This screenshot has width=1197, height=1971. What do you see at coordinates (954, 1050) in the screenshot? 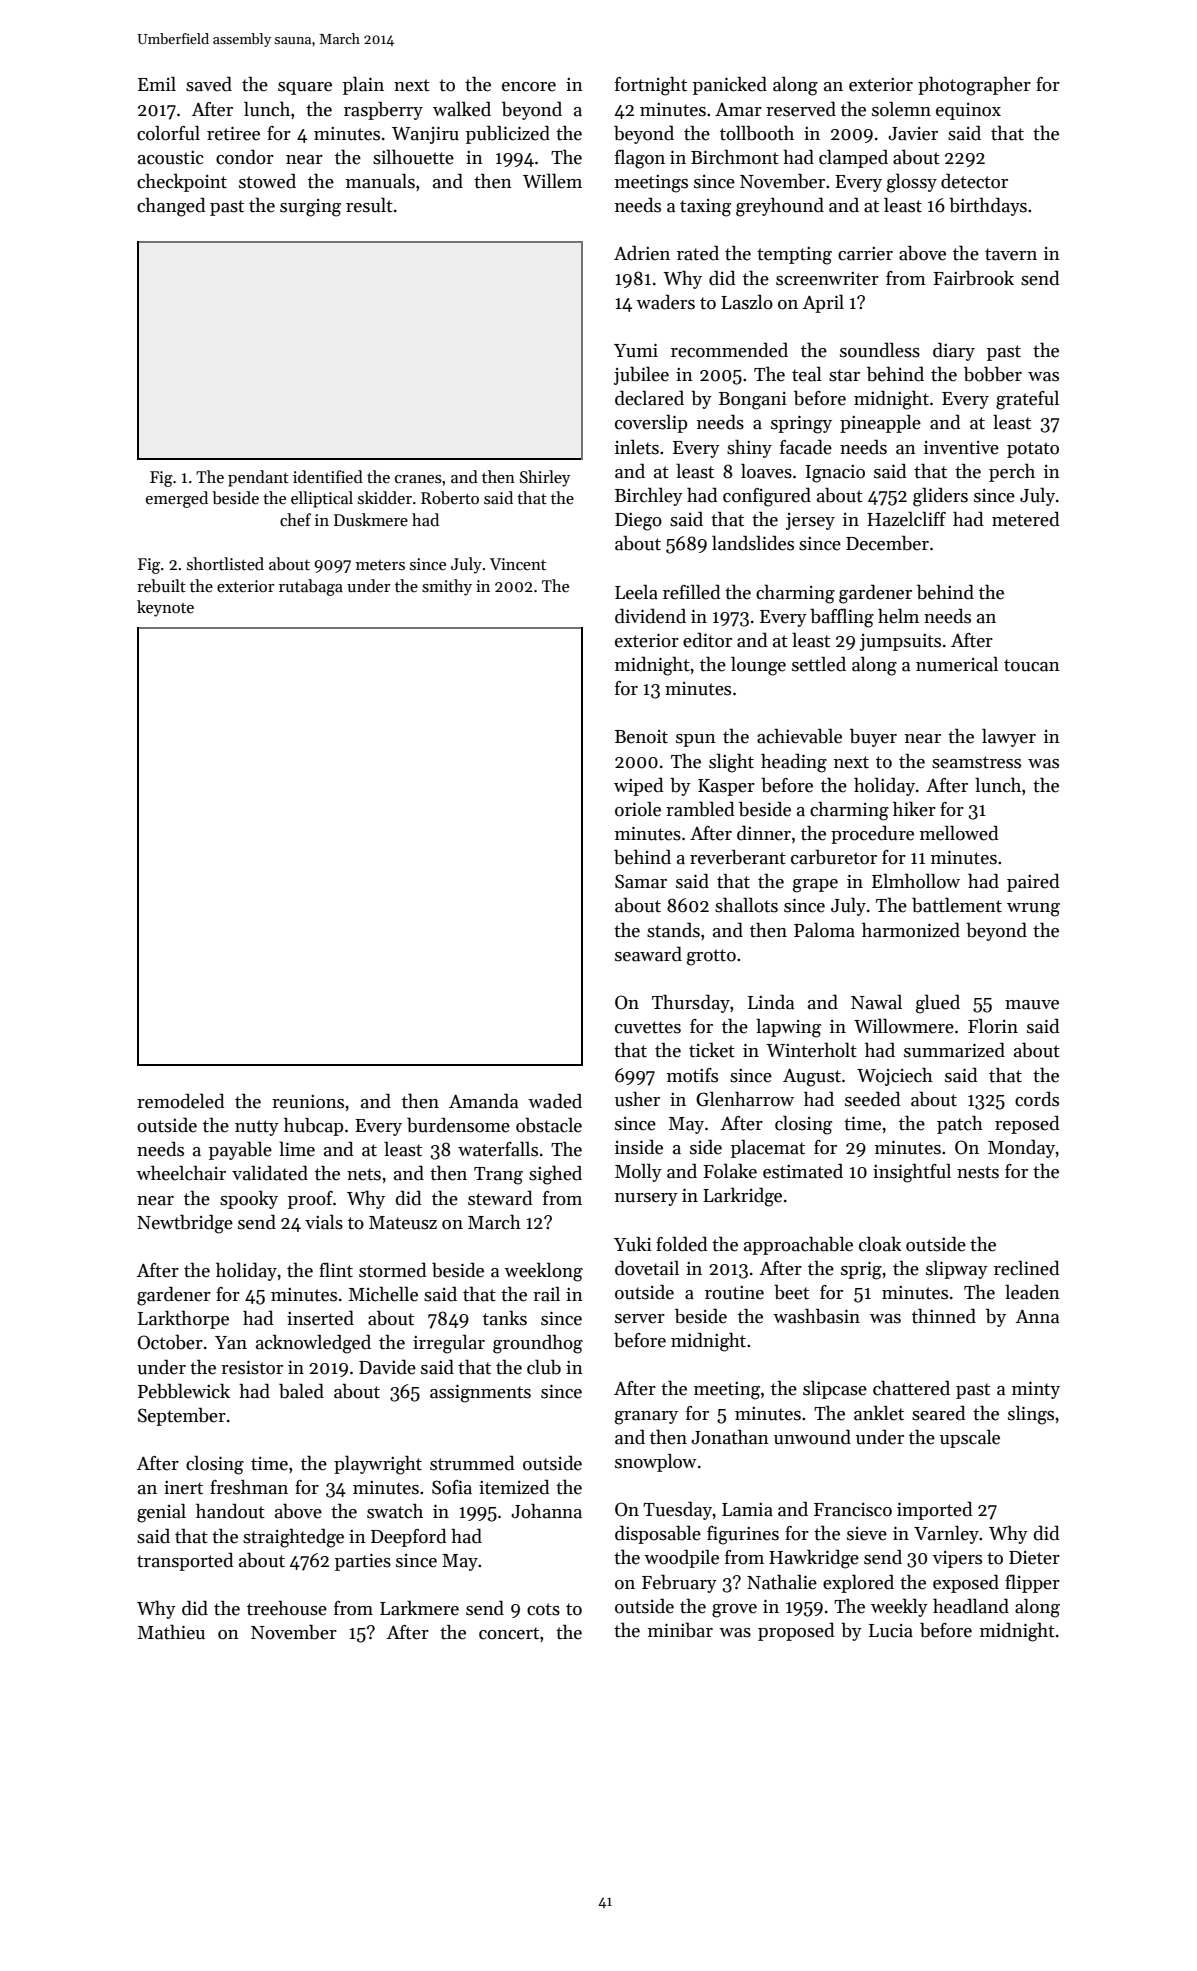
I see `summarized` at bounding box center [954, 1050].
